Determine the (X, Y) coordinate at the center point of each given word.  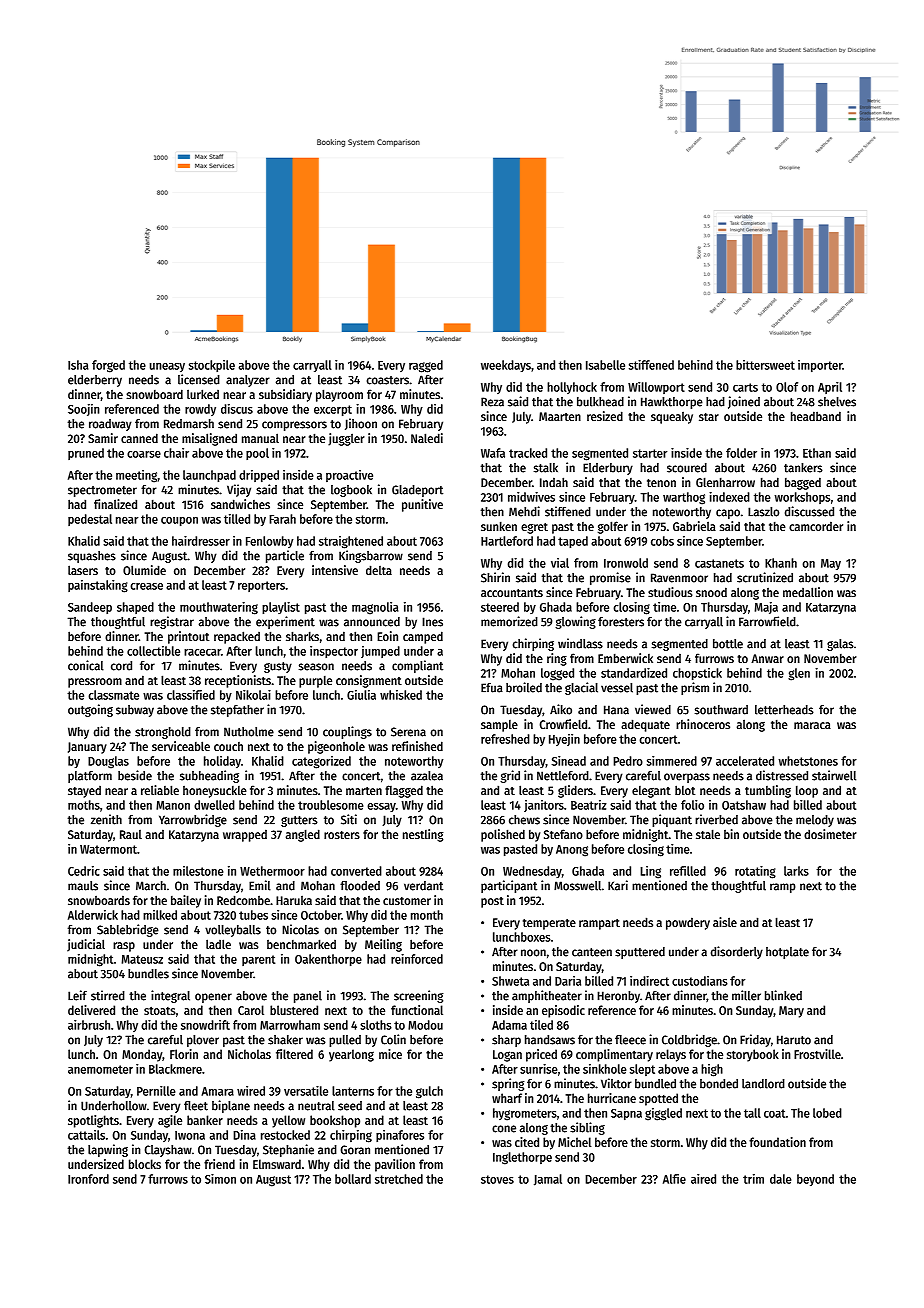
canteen (592, 952)
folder (741, 453)
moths (84, 805)
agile (170, 1121)
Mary (791, 1012)
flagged (404, 791)
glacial (581, 688)
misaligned (209, 439)
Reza (492, 402)
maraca (812, 725)
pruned (86, 454)
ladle (218, 944)
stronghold (163, 733)
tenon (661, 483)
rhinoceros (703, 724)
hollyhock (572, 388)
